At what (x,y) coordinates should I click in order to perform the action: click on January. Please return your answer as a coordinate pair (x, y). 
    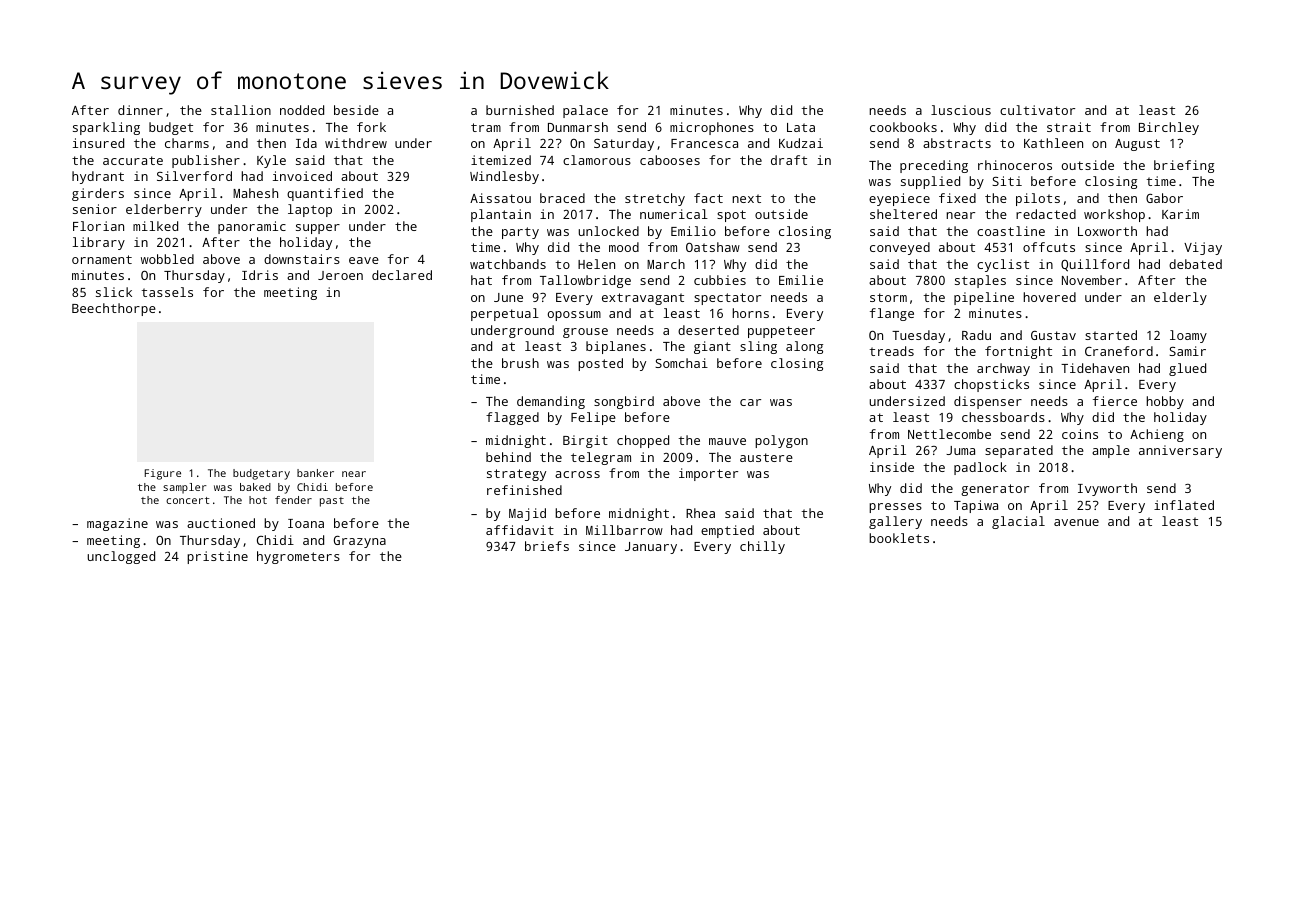
    Looking at the image, I should click on (651, 548).
